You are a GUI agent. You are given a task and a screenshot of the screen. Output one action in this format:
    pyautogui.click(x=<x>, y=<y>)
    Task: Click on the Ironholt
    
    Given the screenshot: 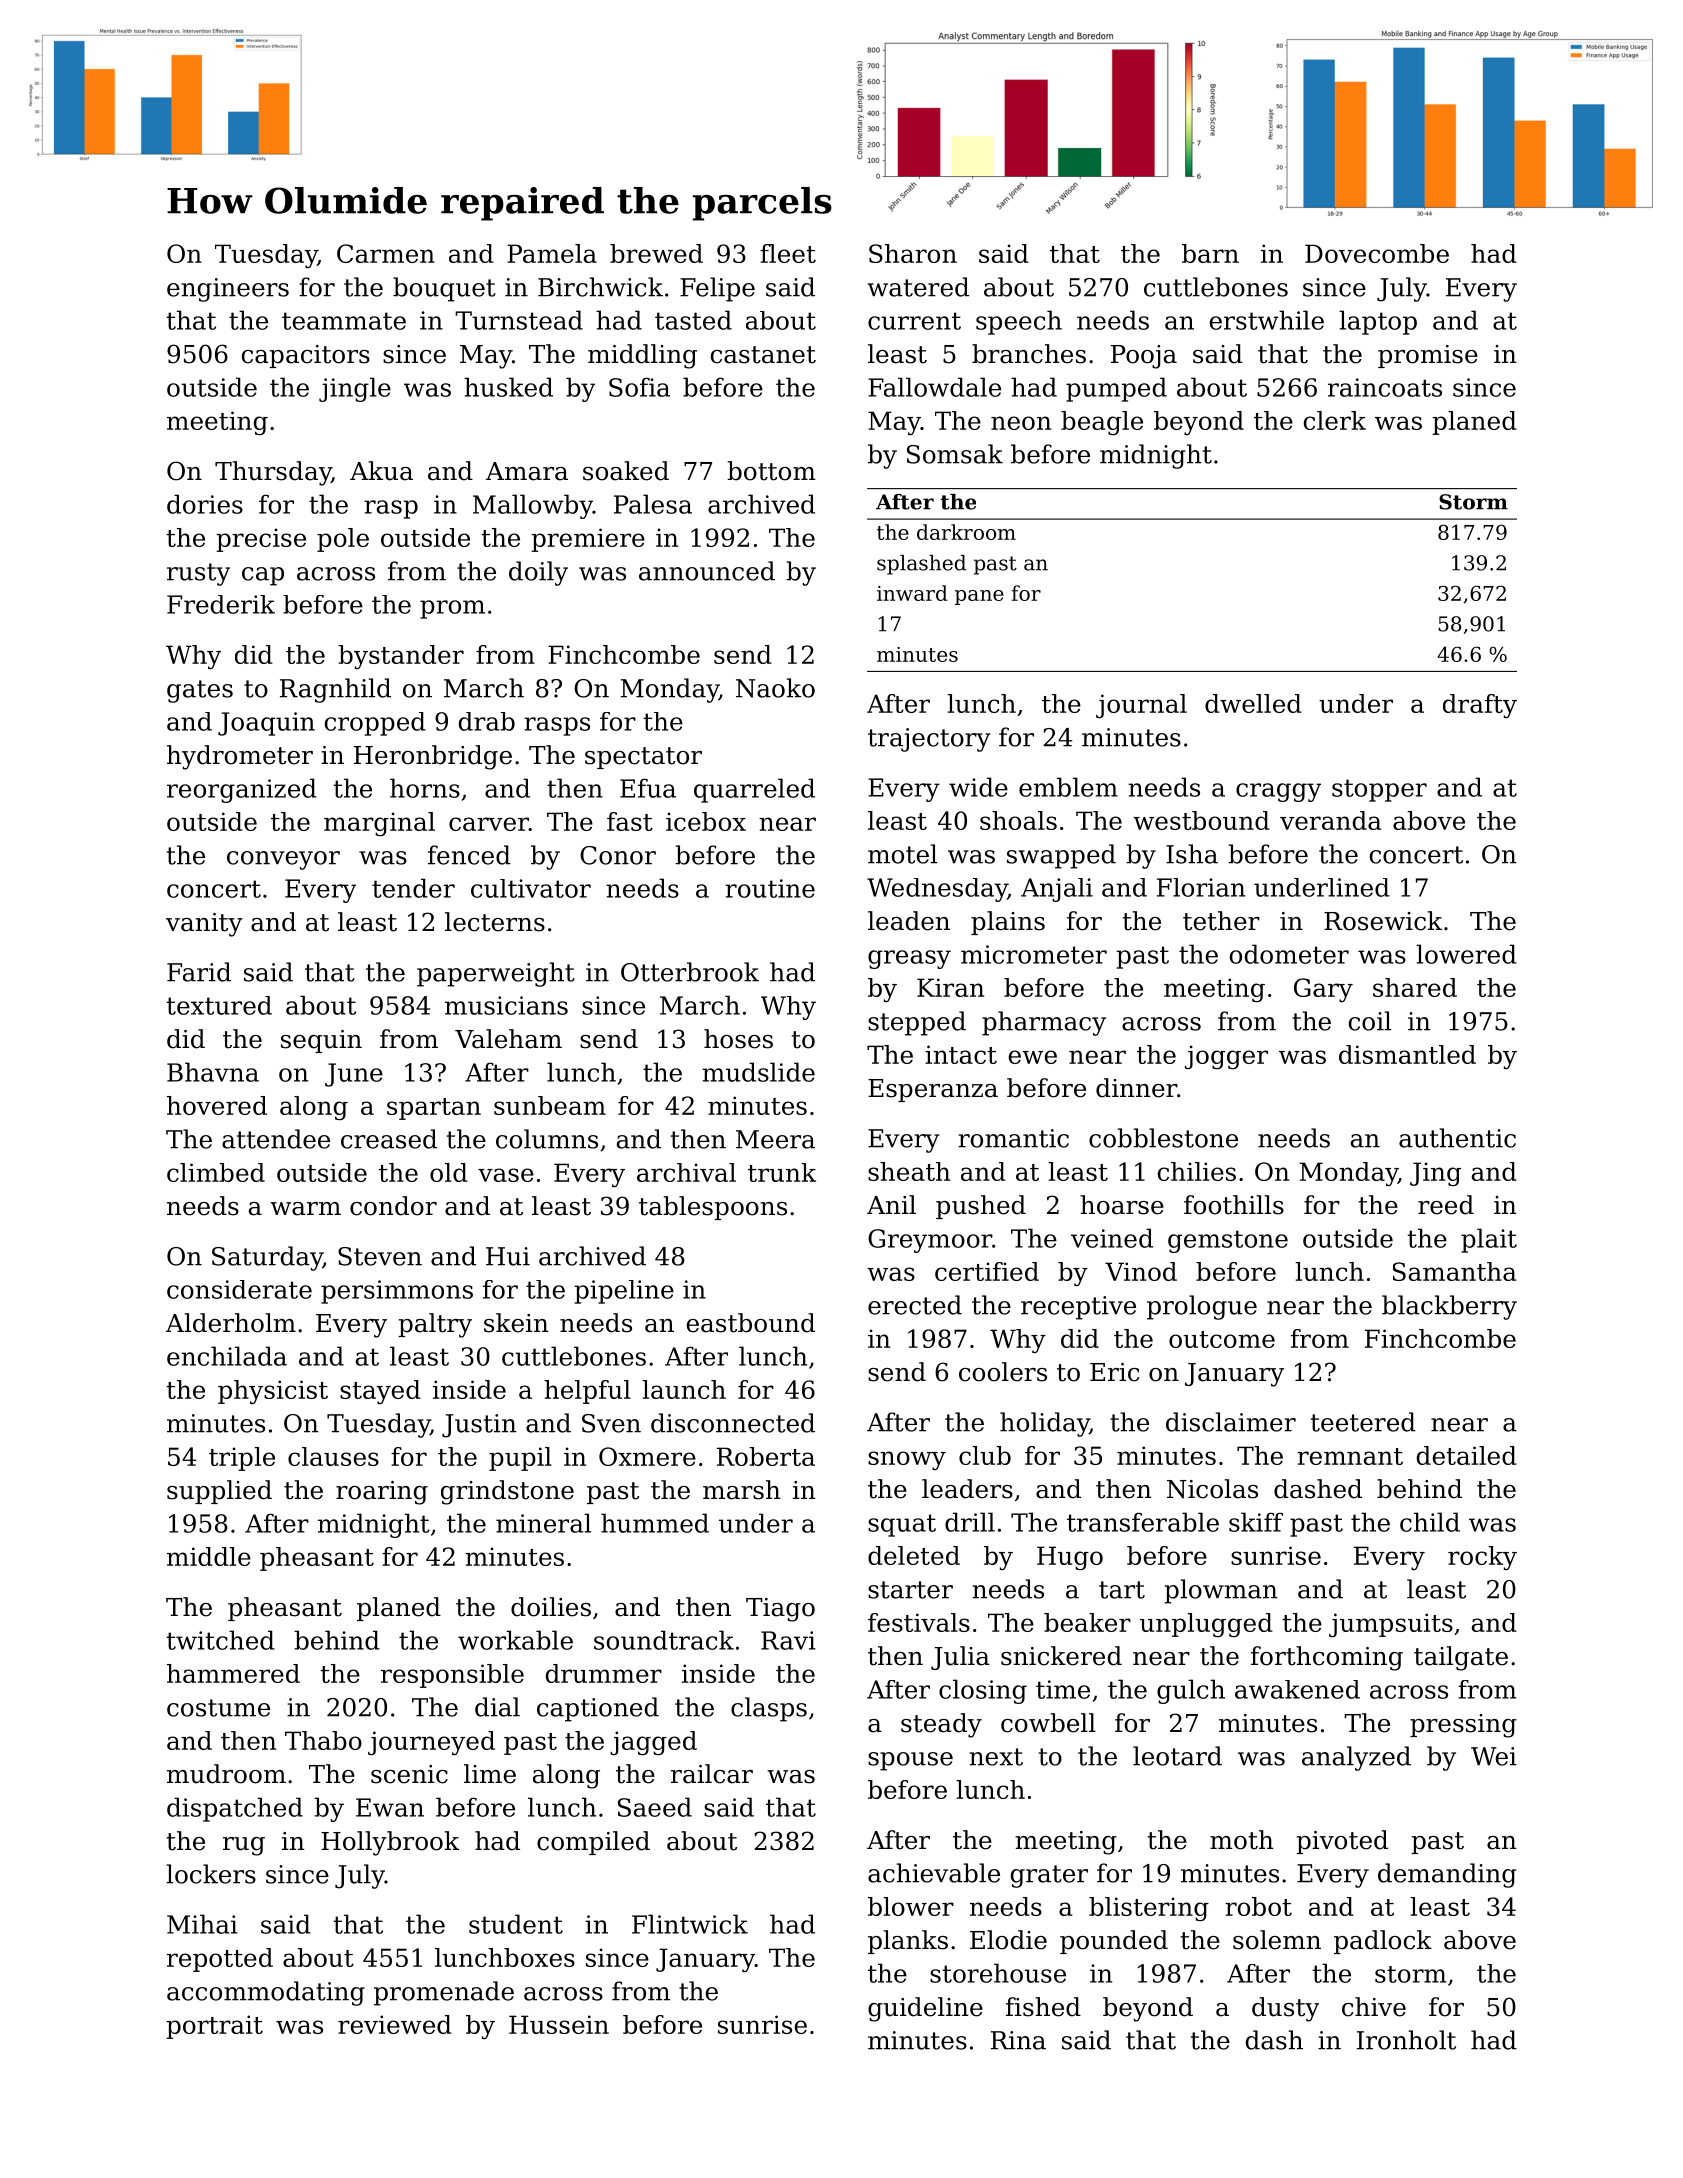 What is the action you would take?
    pyautogui.click(x=1406, y=2040)
